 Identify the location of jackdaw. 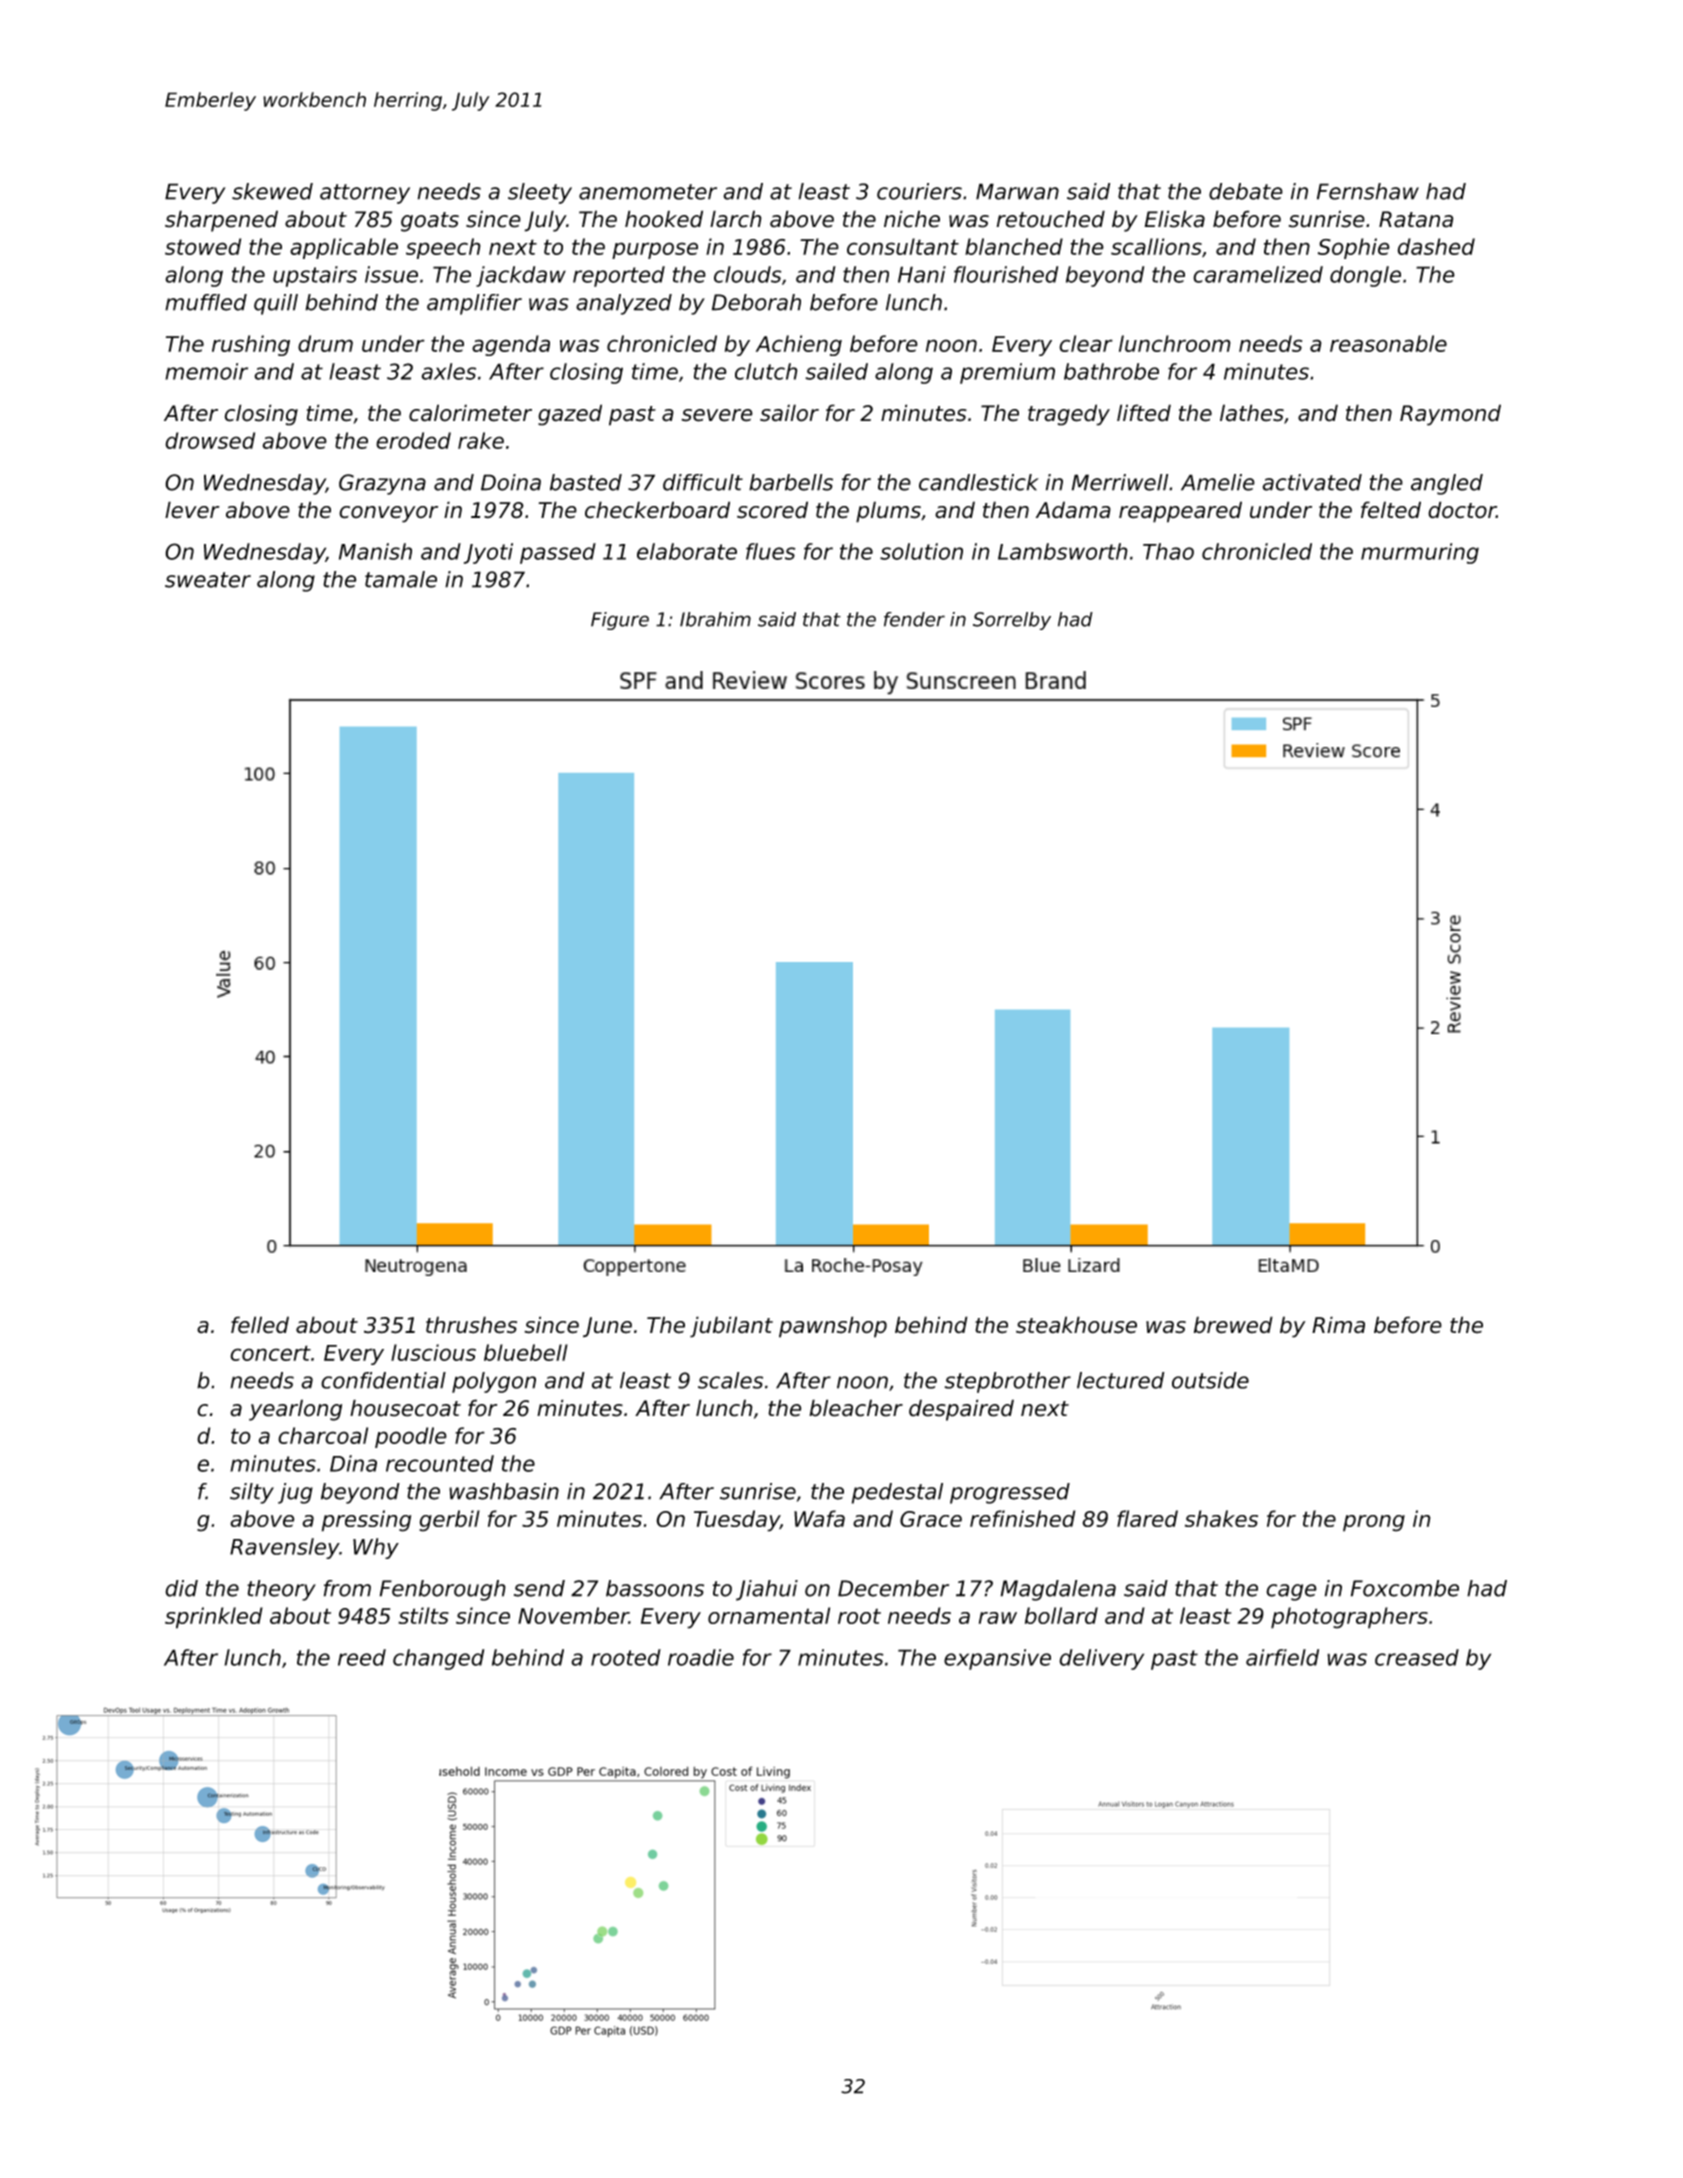
(521, 276).
